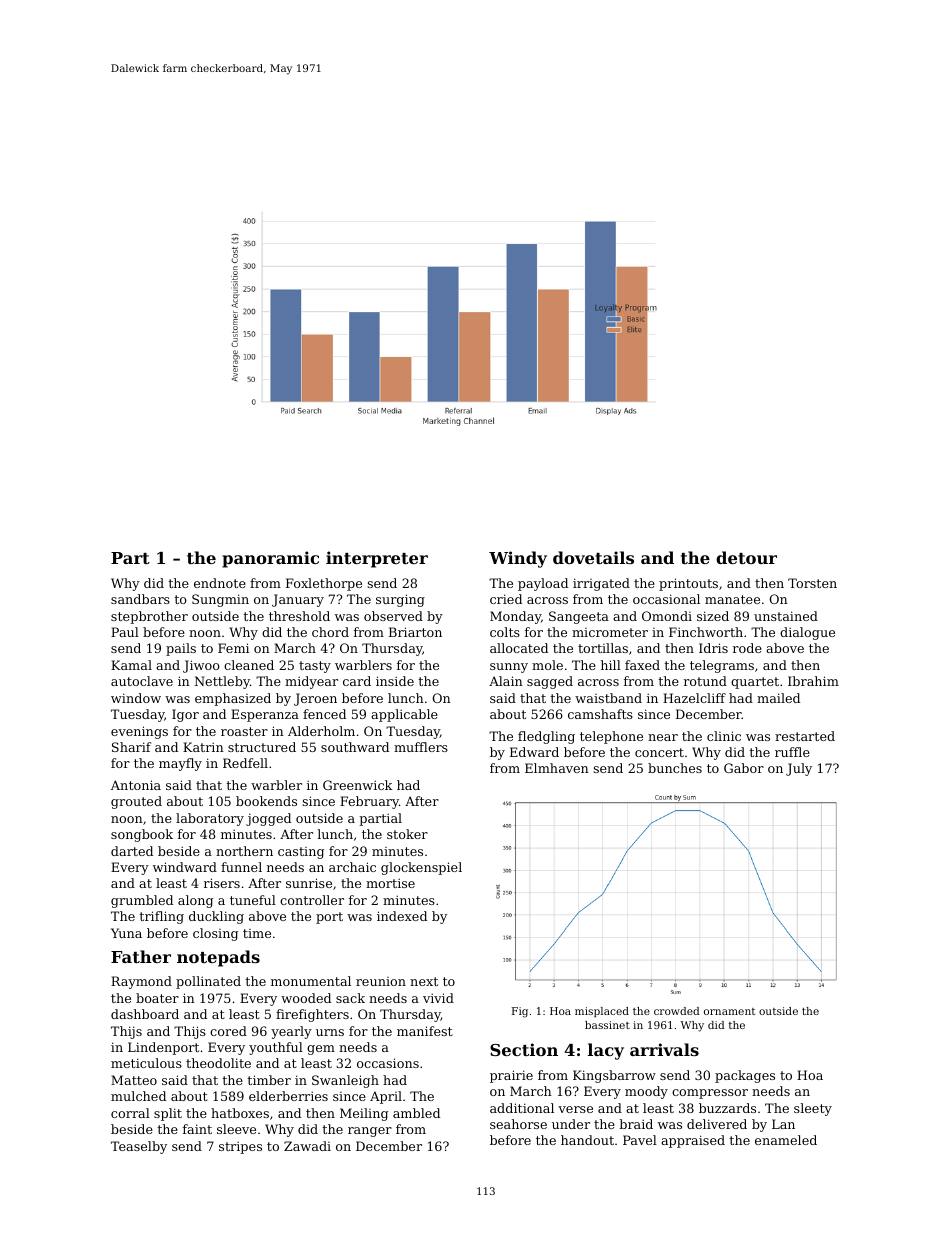 Image resolution: width=952 pixels, height=1233 pixels. What do you see at coordinates (157, 998) in the screenshot?
I see `boater` at bounding box center [157, 998].
